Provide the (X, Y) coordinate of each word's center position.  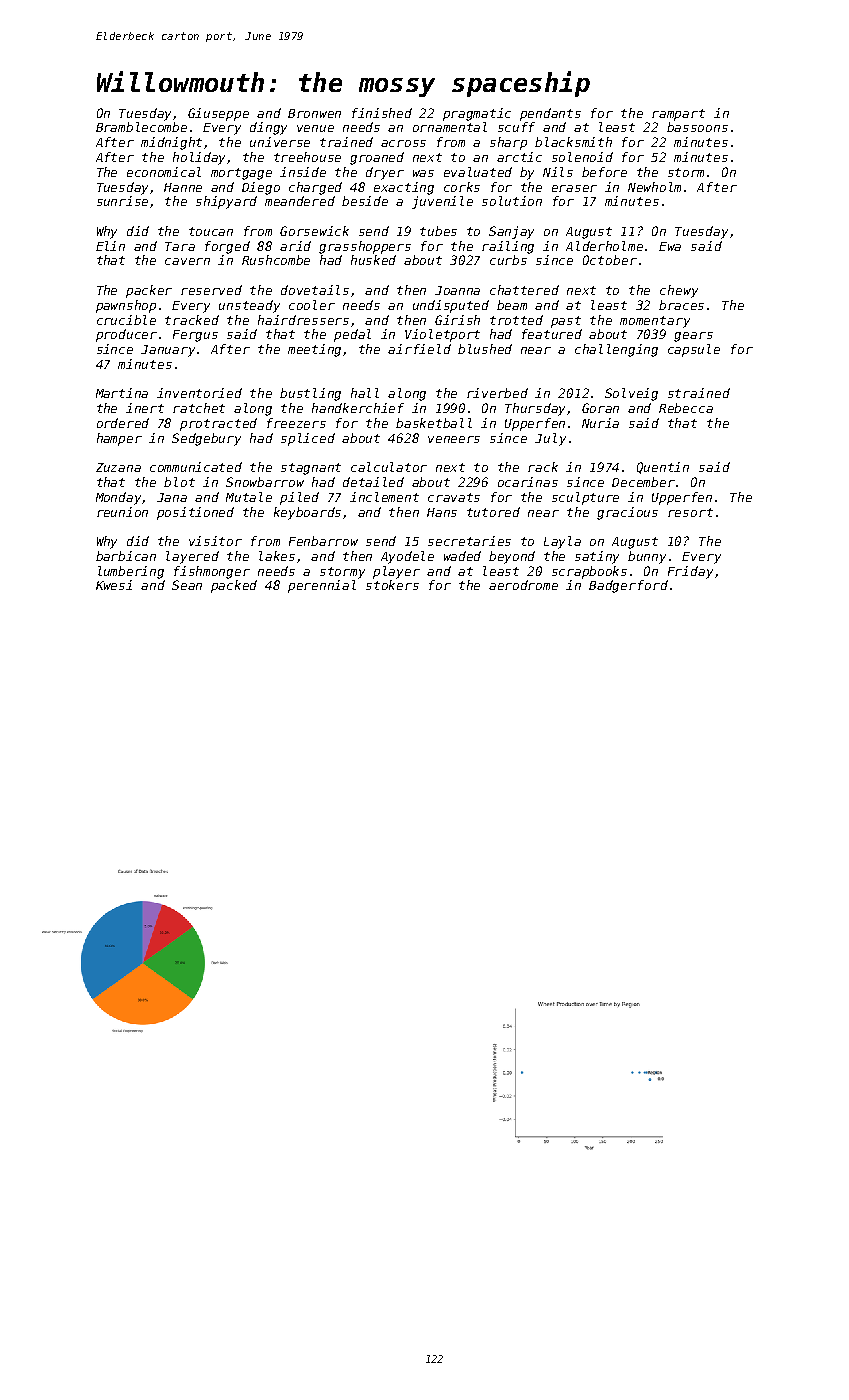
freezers (296, 423)
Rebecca (686, 408)
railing (508, 247)
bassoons (697, 127)
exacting (404, 188)
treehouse (307, 157)
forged (227, 247)
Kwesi (114, 585)
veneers (454, 439)
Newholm (654, 187)
